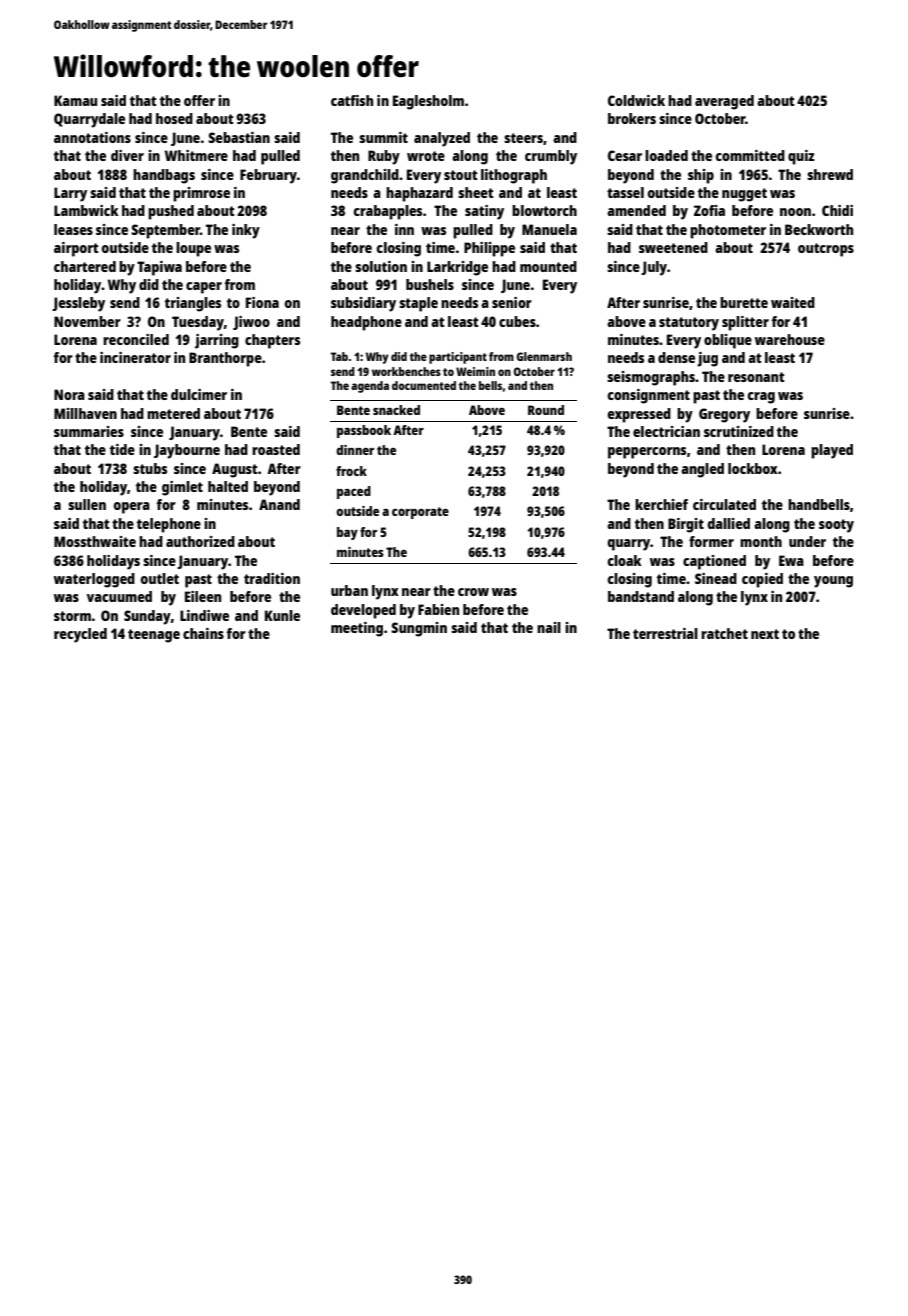  Describe the element at coordinates (75, 100) in the screenshot. I see `Kamau` at that location.
